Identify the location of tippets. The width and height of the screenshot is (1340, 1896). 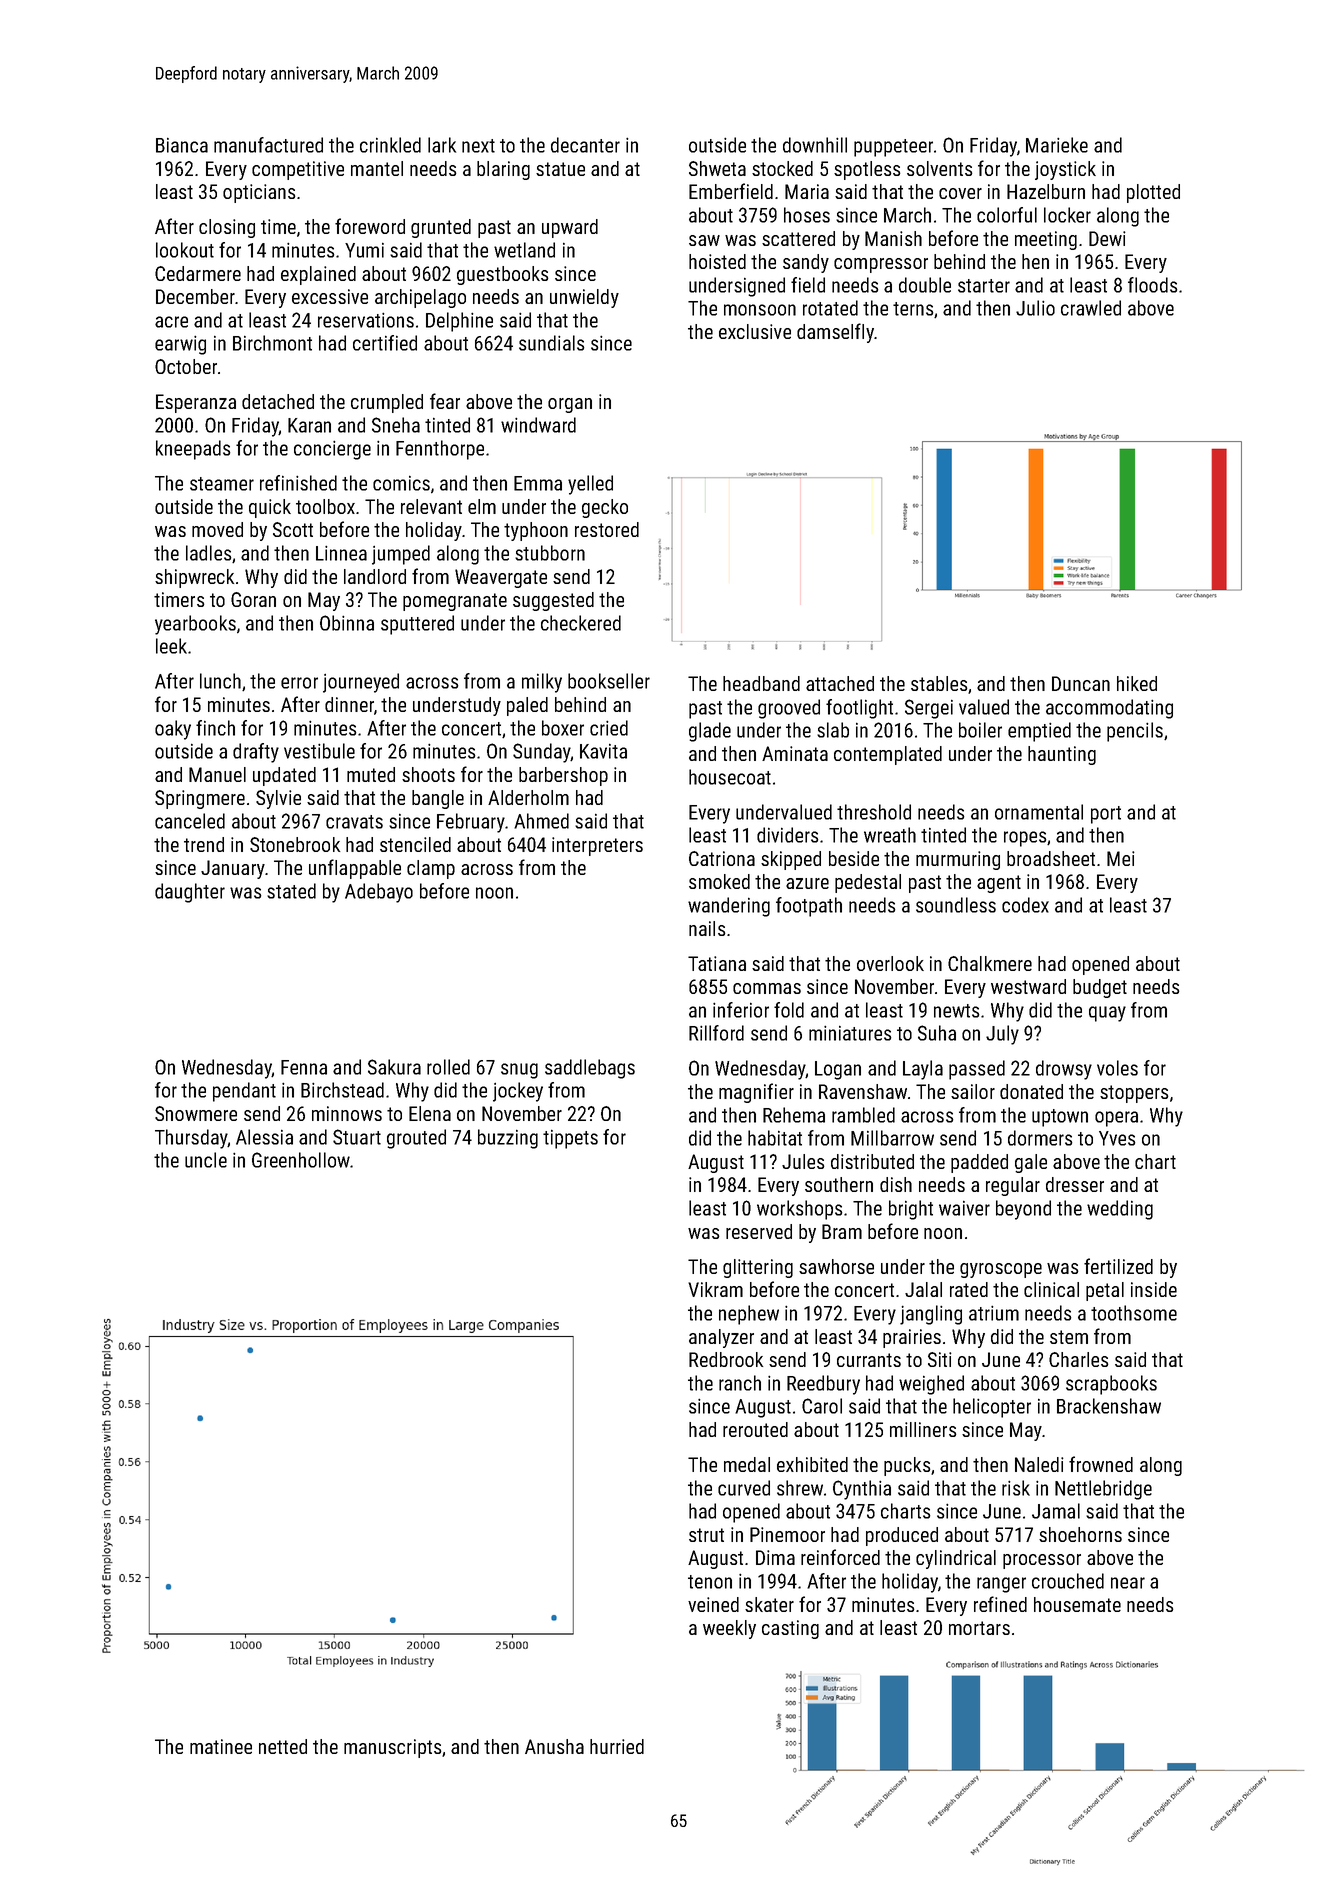
(570, 1139).
